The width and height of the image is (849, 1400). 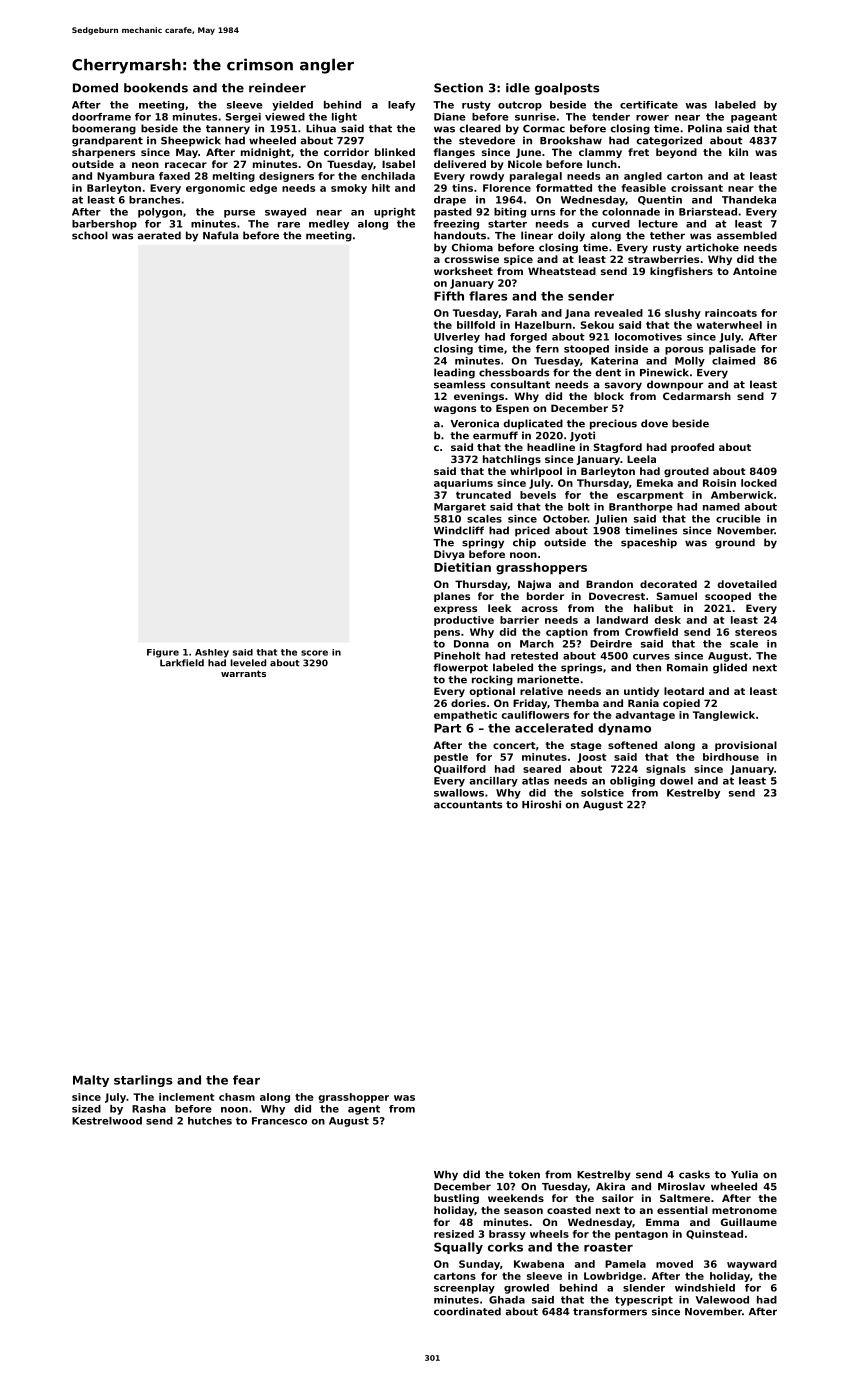 I want to click on Fifth, so click(x=449, y=296).
